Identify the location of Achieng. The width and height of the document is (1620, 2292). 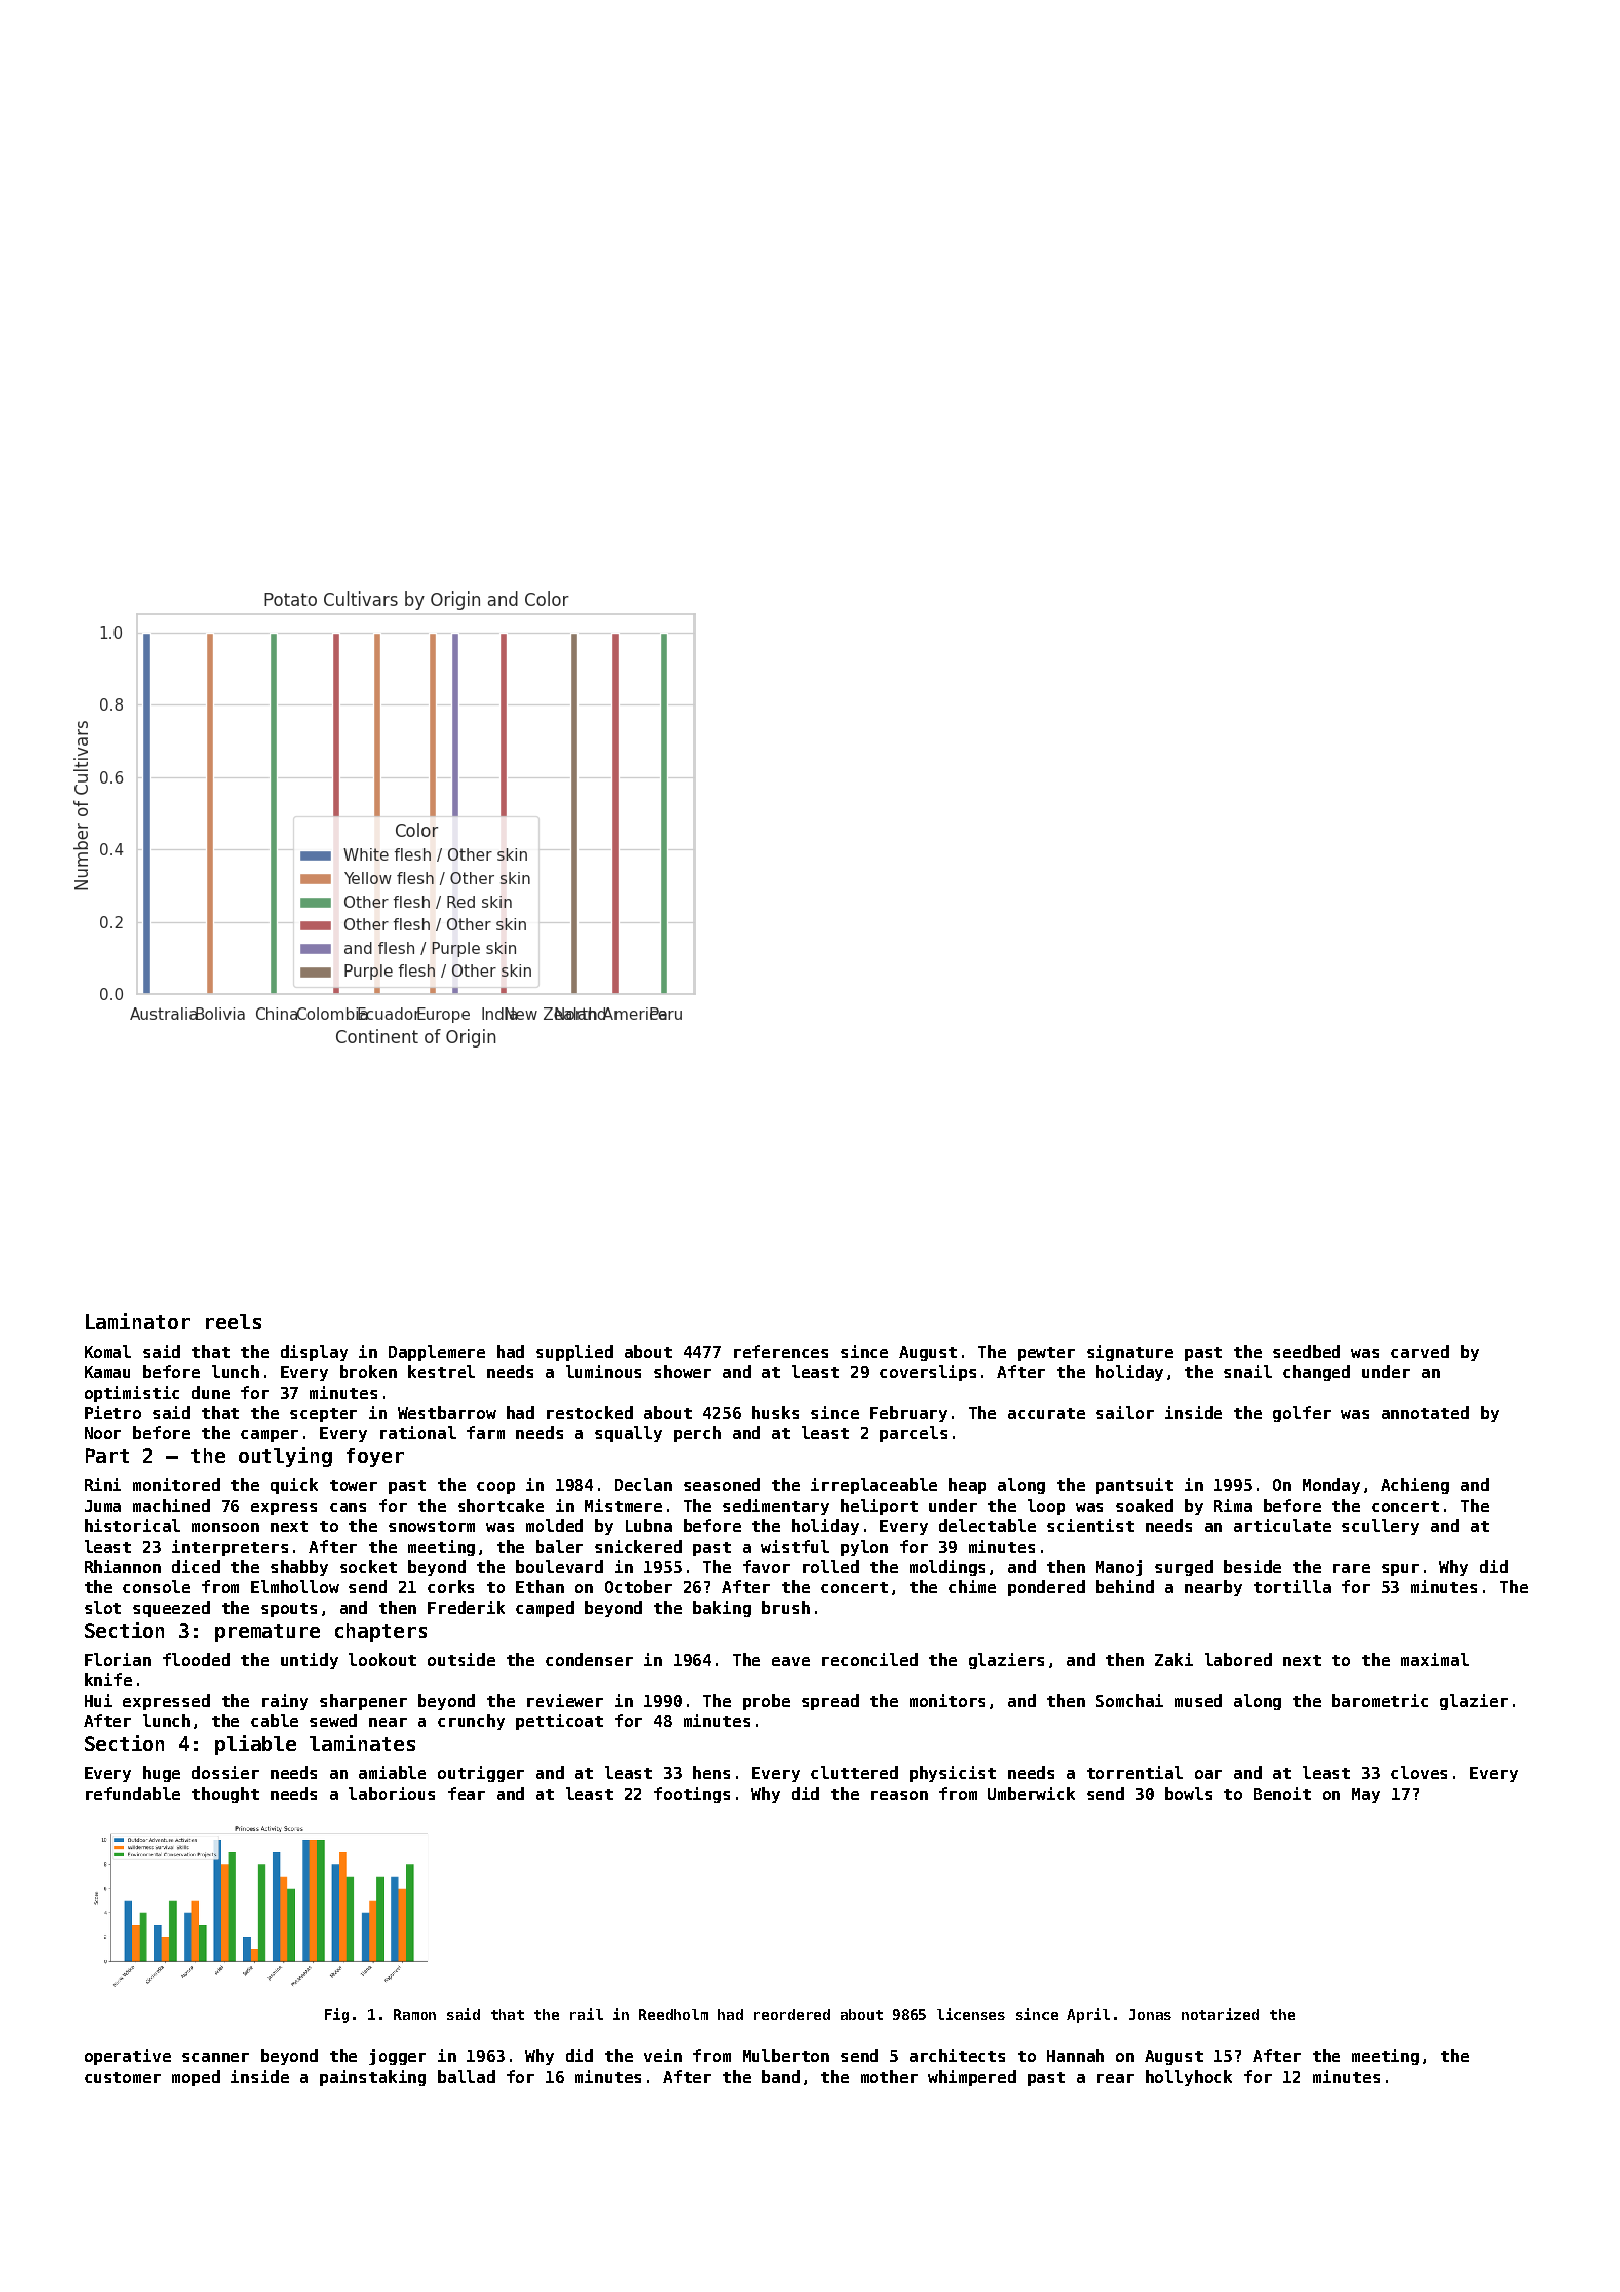
(1415, 1486).
